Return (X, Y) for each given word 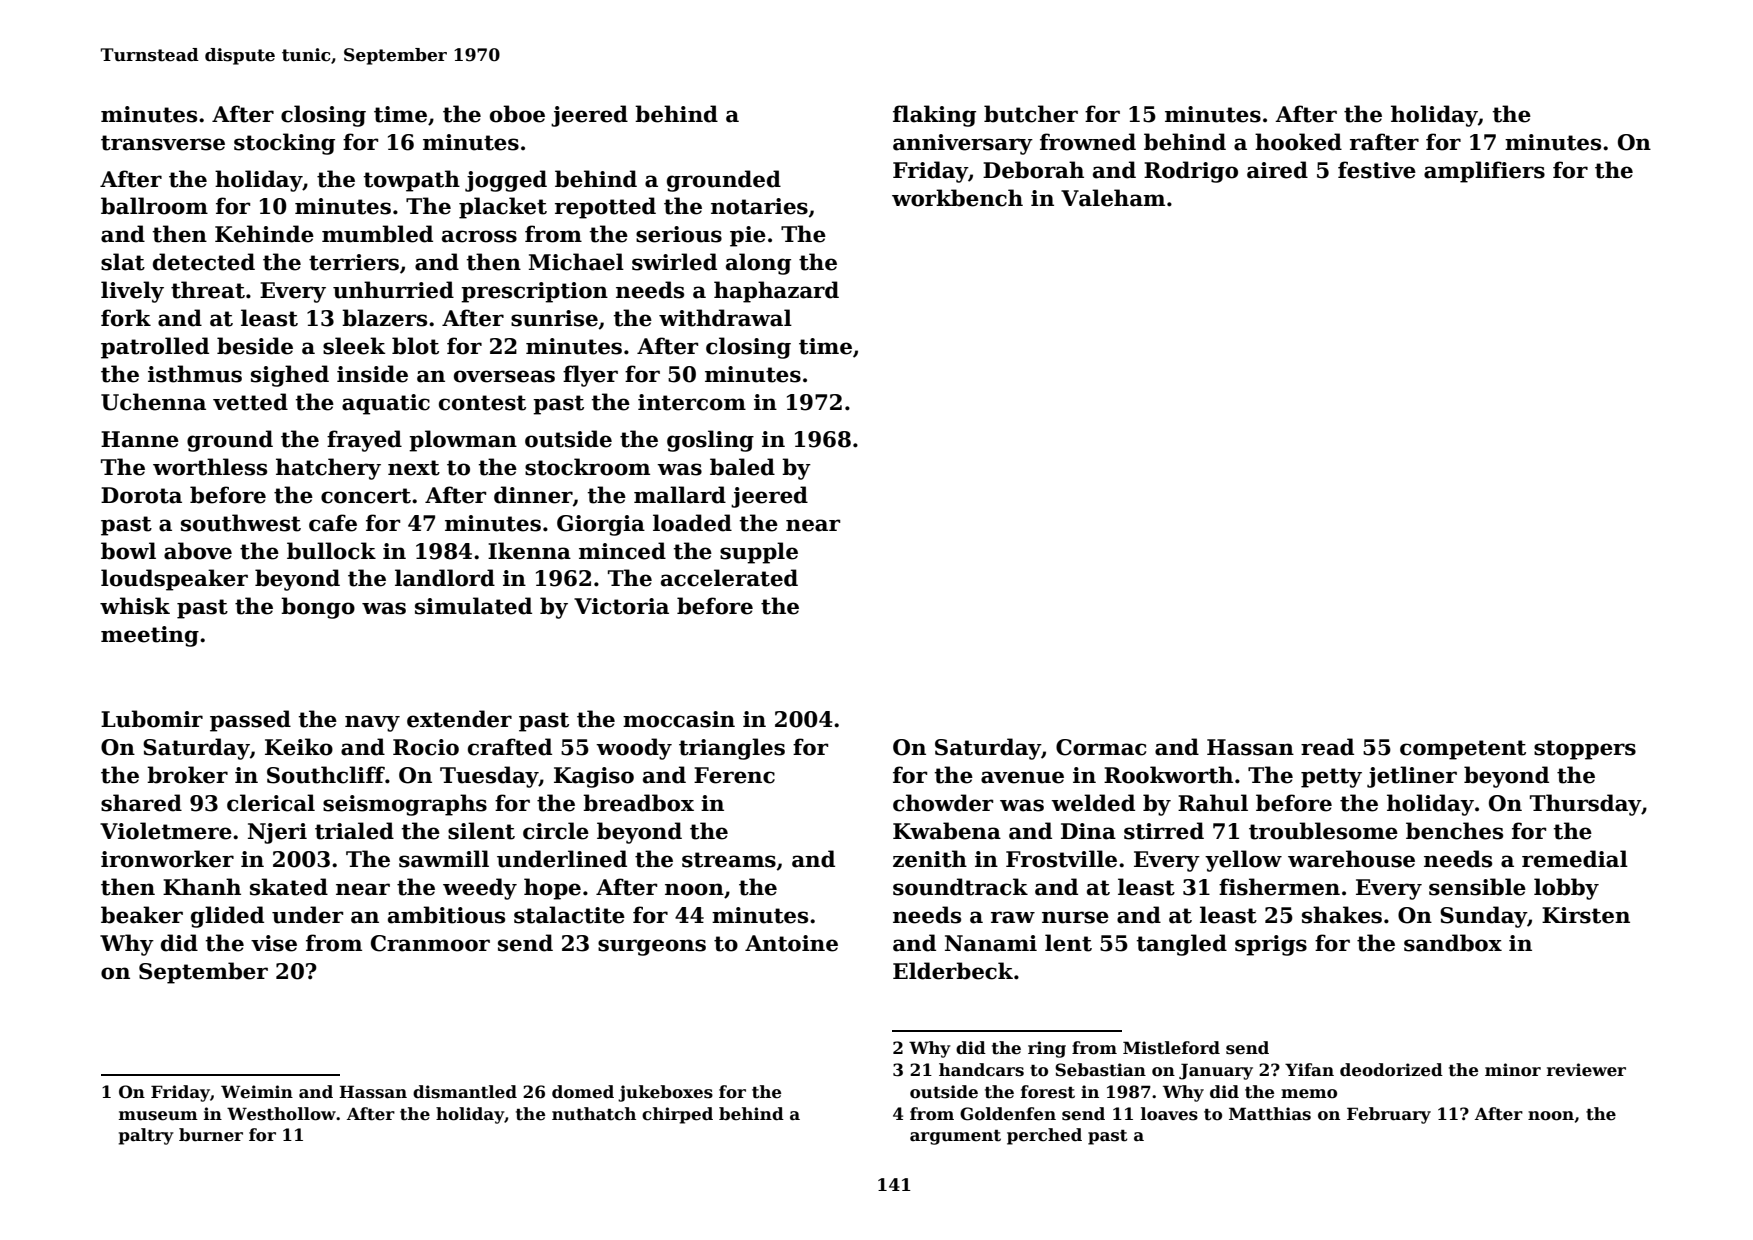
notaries (759, 206)
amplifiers (1484, 172)
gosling (710, 441)
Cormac (1101, 747)
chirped (677, 1115)
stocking (284, 144)
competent (1463, 750)
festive (1377, 170)
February (1389, 1115)
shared (141, 803)
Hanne (140, 439)
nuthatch (594, 1114)
